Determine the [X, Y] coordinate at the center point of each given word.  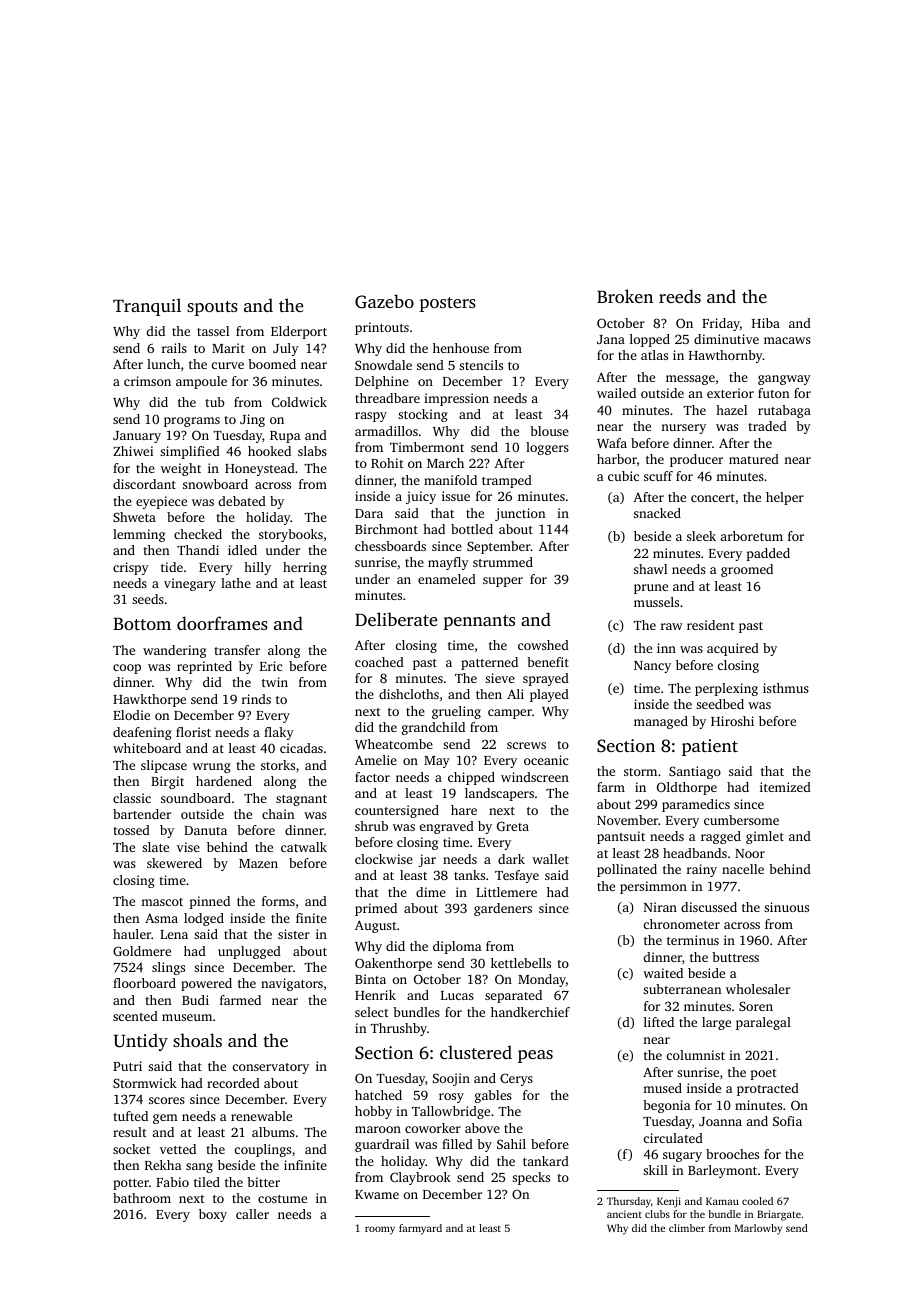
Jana [611, 339]
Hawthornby [726, 356]
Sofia [787, 1121]
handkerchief [530, 1012]
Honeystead [260, 469]
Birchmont [386, 529]
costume [282, 1199]
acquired [733, 649]
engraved [447, 827]
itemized [785, 787]
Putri [127, 1066]
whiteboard [147, 748]
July [286, 349]
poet [763, 1074]
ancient [624, 1214]
